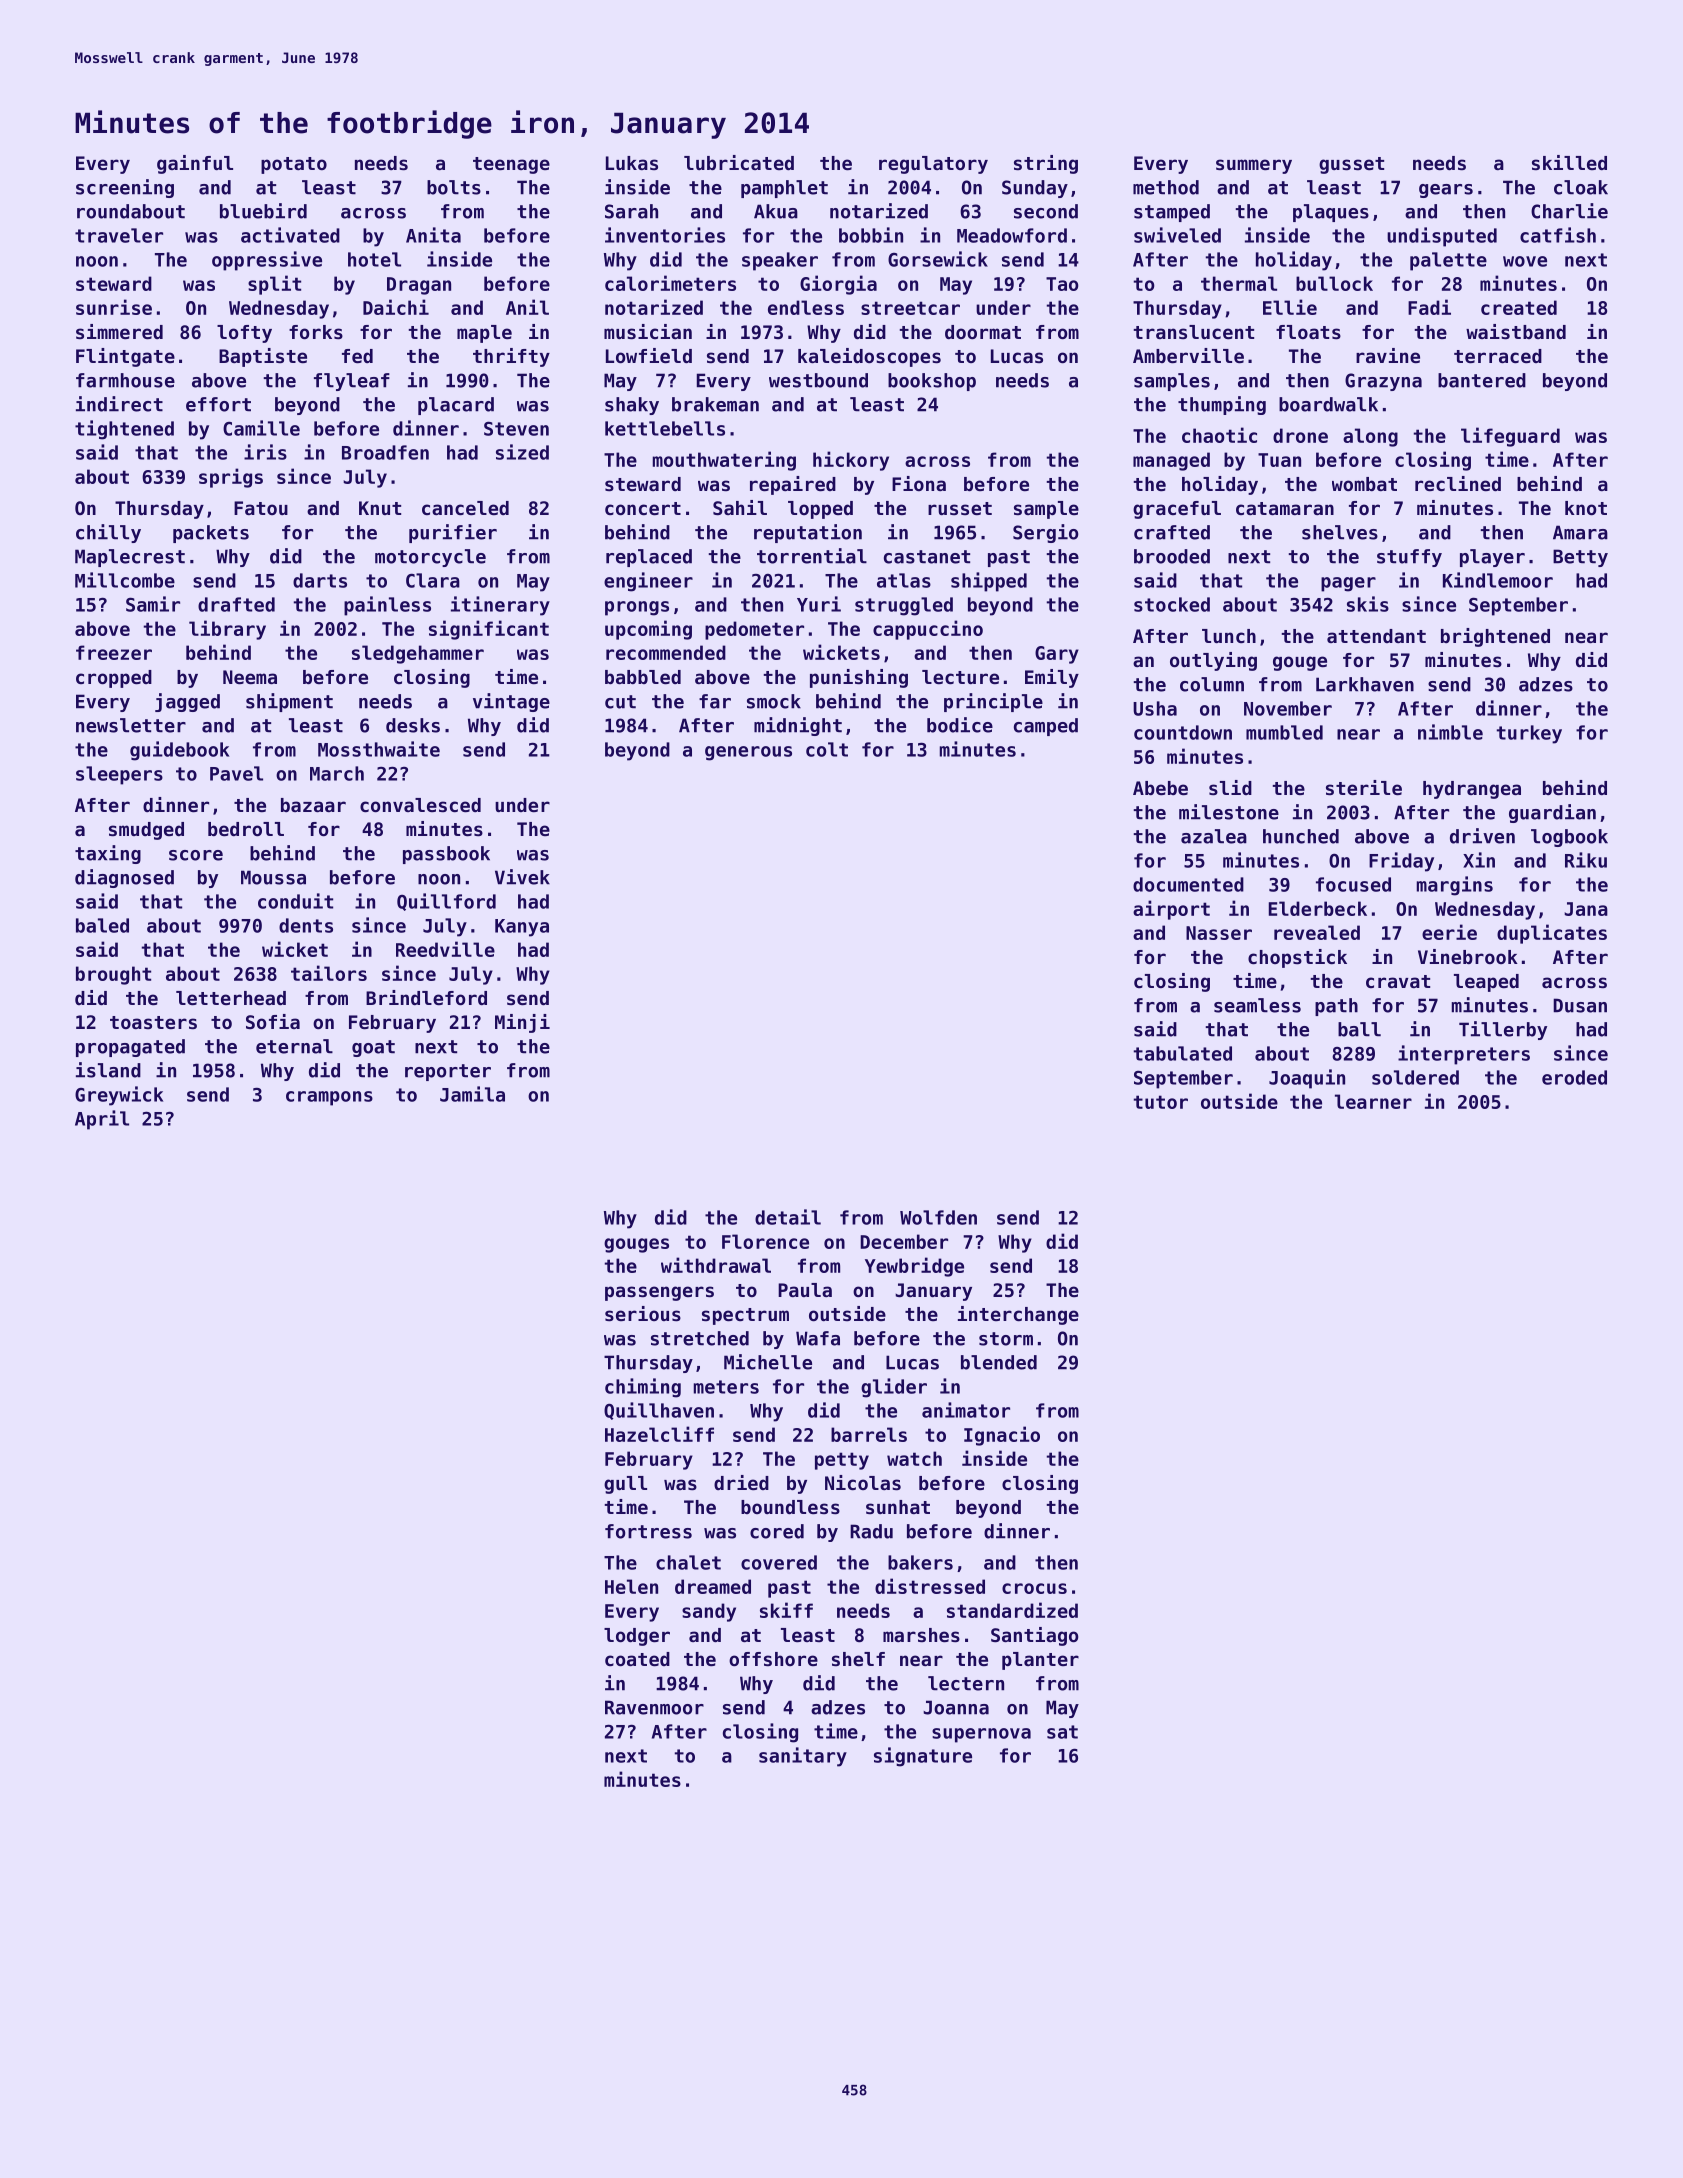 This screenshot has height=2178, width=1683. What do you see at coordinates (1002, 1436) in the screenshot?
I see `Ignacio` at bounding box center [1002, 1436].
